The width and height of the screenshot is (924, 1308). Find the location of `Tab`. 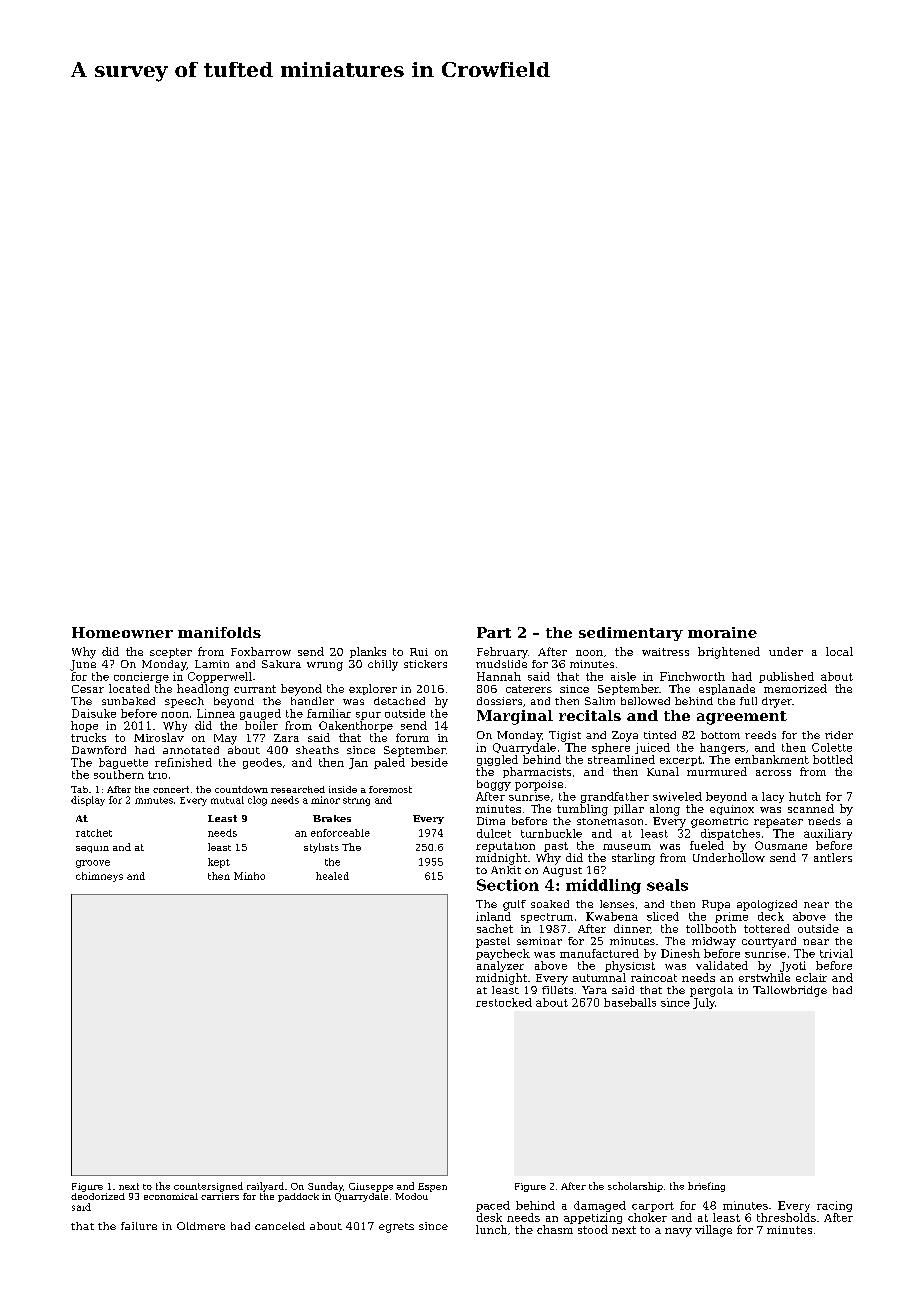

Tab is located at coordinates (79, 789).
